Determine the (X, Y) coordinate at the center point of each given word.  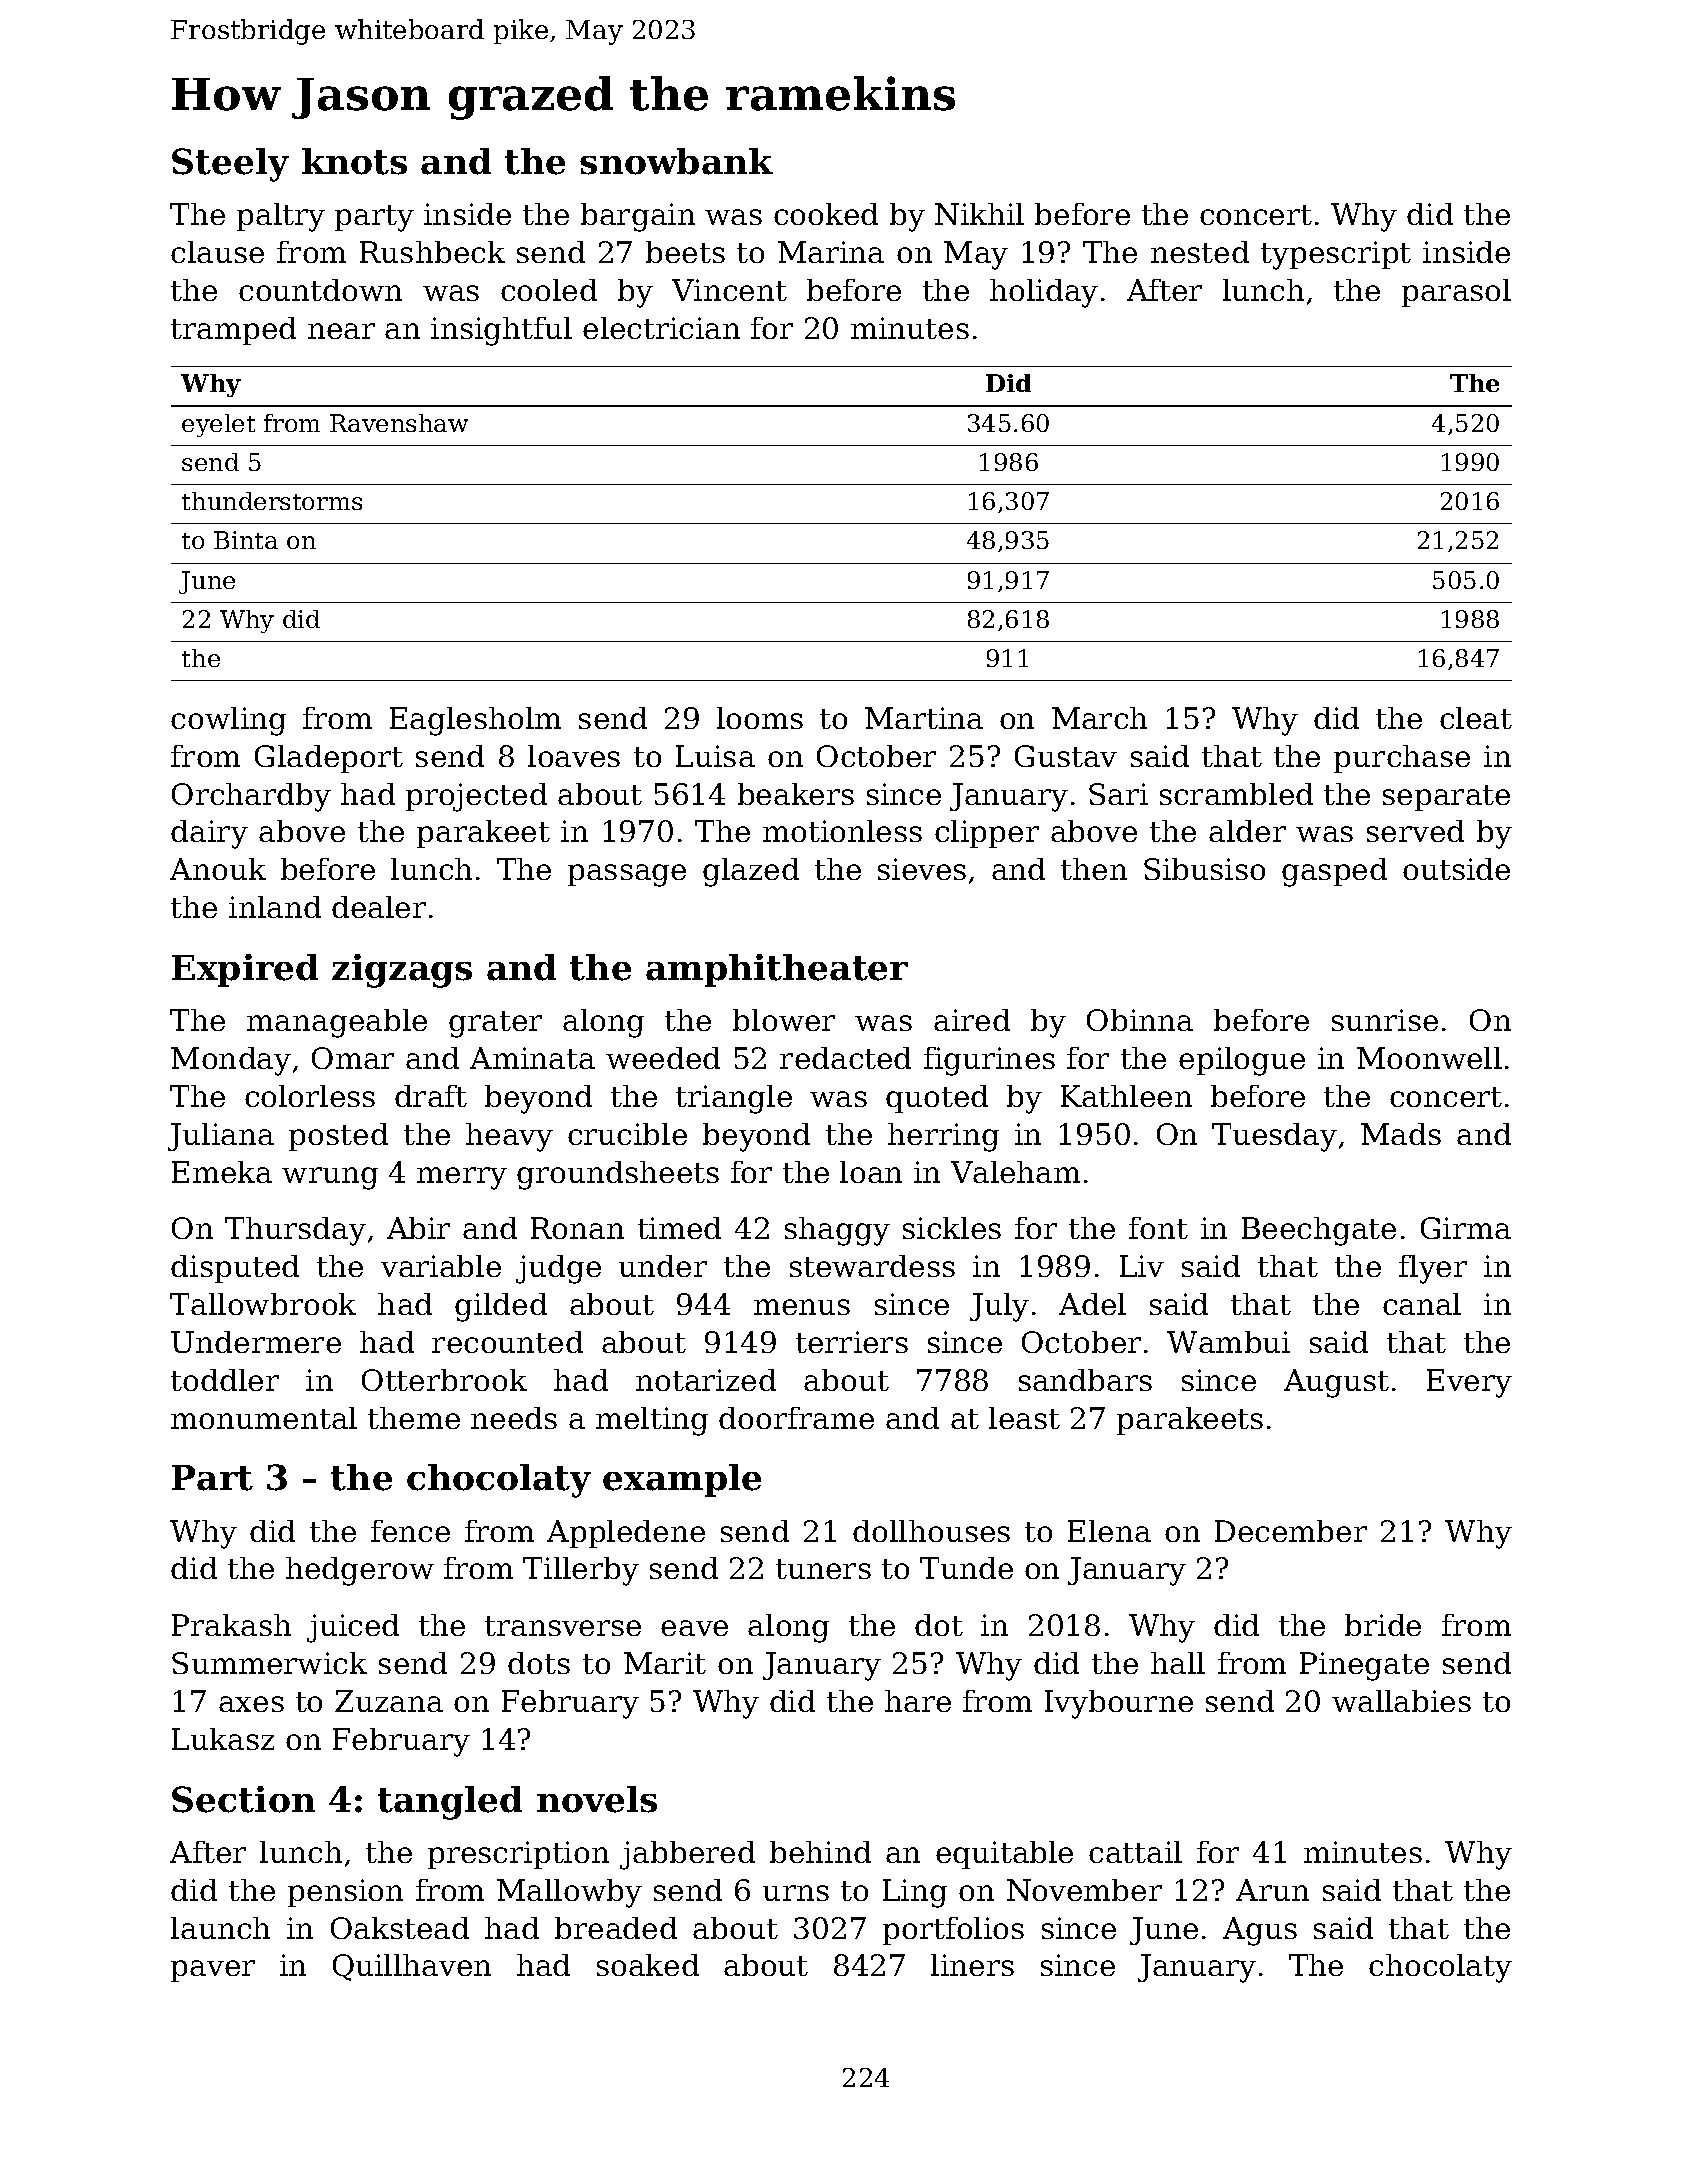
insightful (501, 331)
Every (1469, 1383)
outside (1456, 869)
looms (760, 718)
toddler (225, 1380)
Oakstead (400, 1928)
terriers (852, 1342)
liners (972, 1965)
